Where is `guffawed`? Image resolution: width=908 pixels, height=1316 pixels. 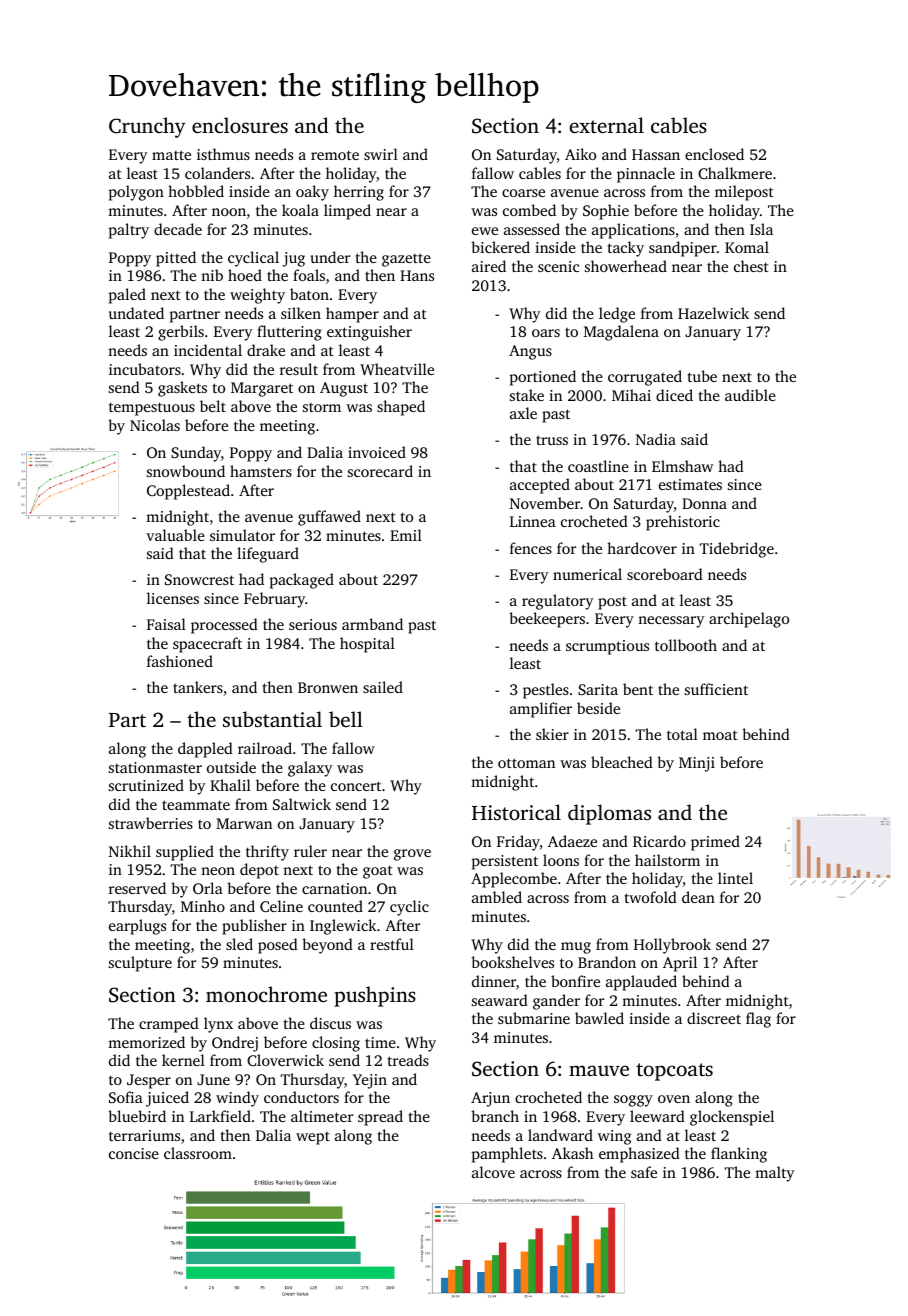 guffawed is located at coordinates (329, 518).
